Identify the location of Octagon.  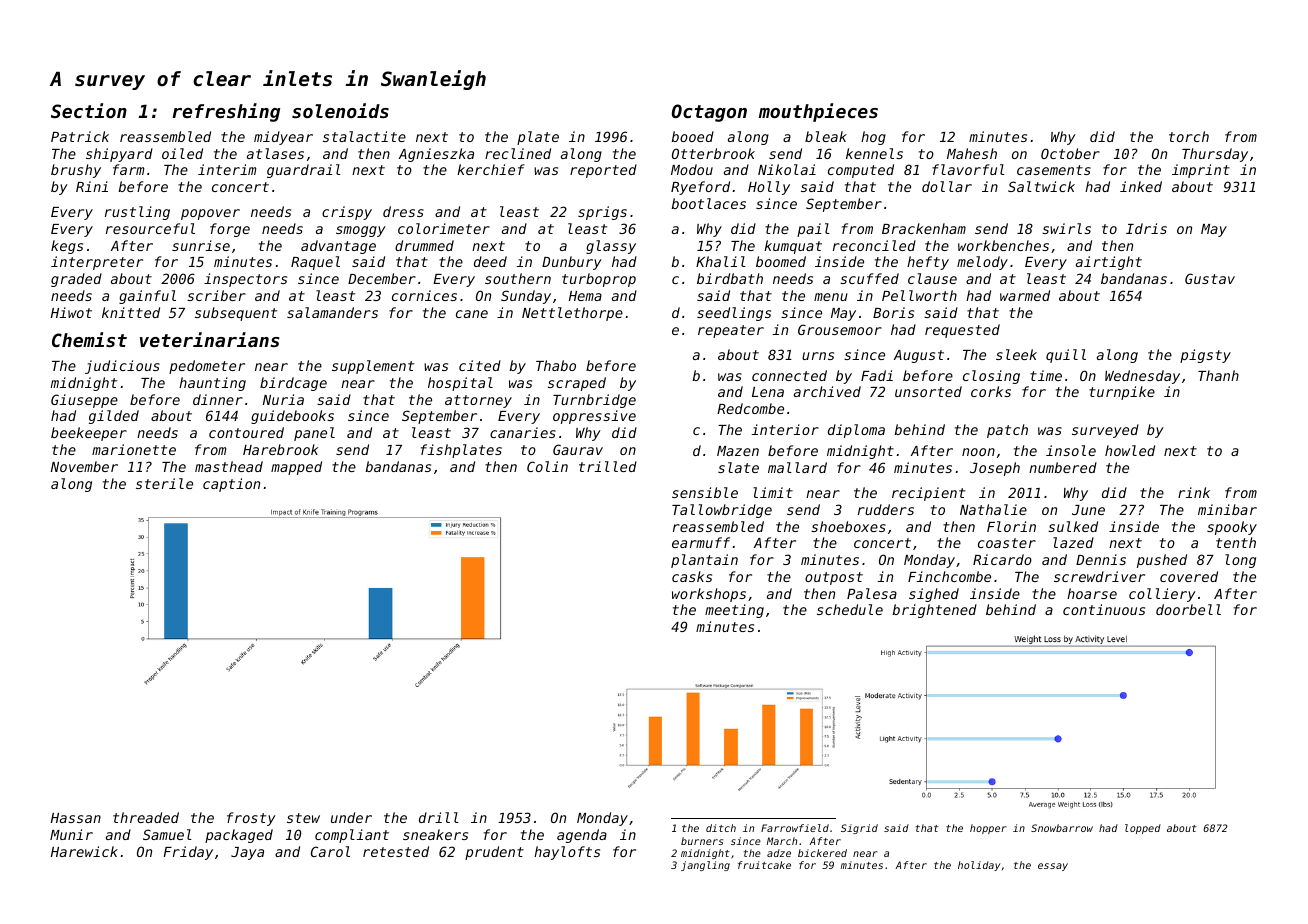
(709, 113).
